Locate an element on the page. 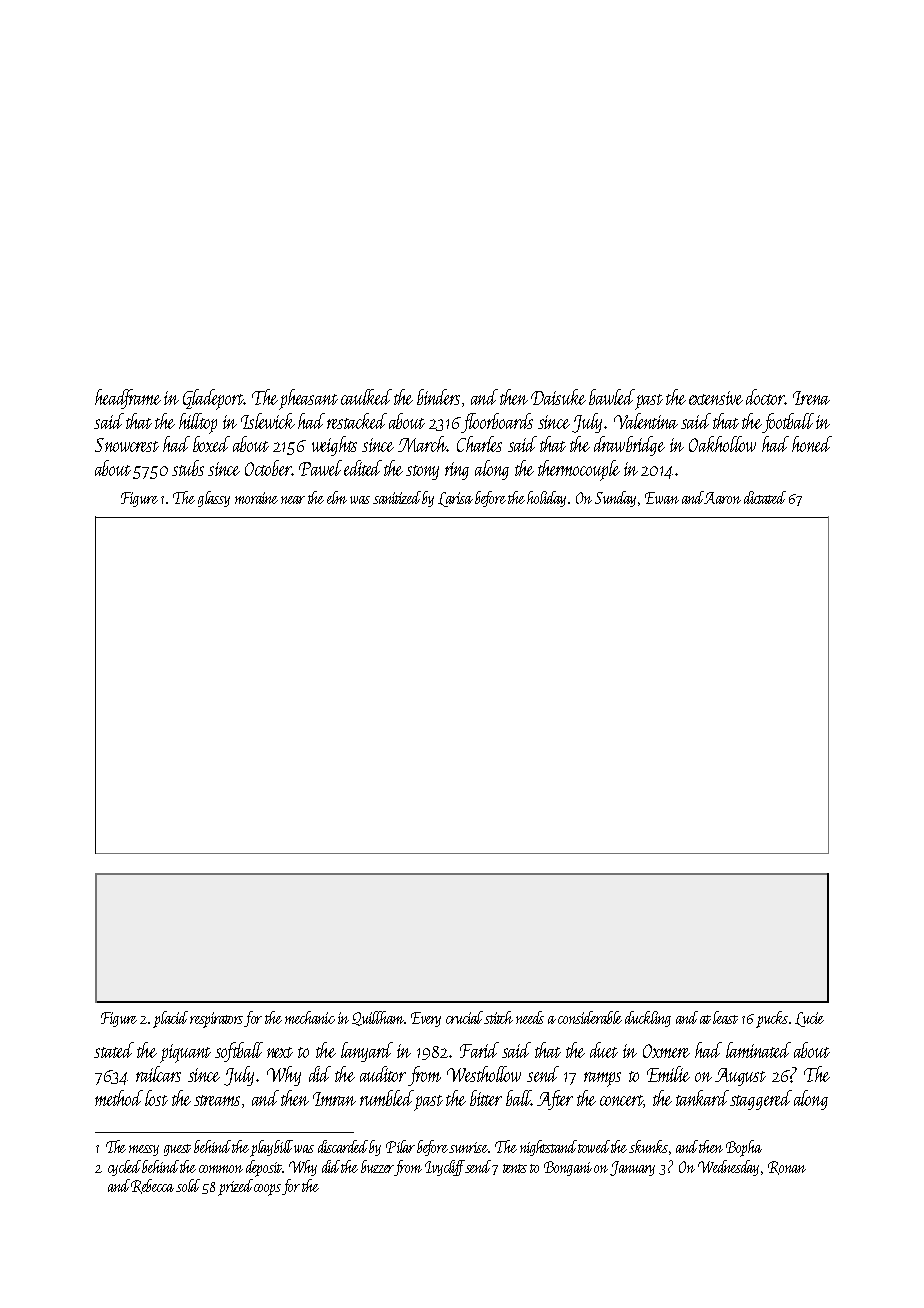 The image size is (924, 1308). mechanic is located at coordinates (310, 1017).
